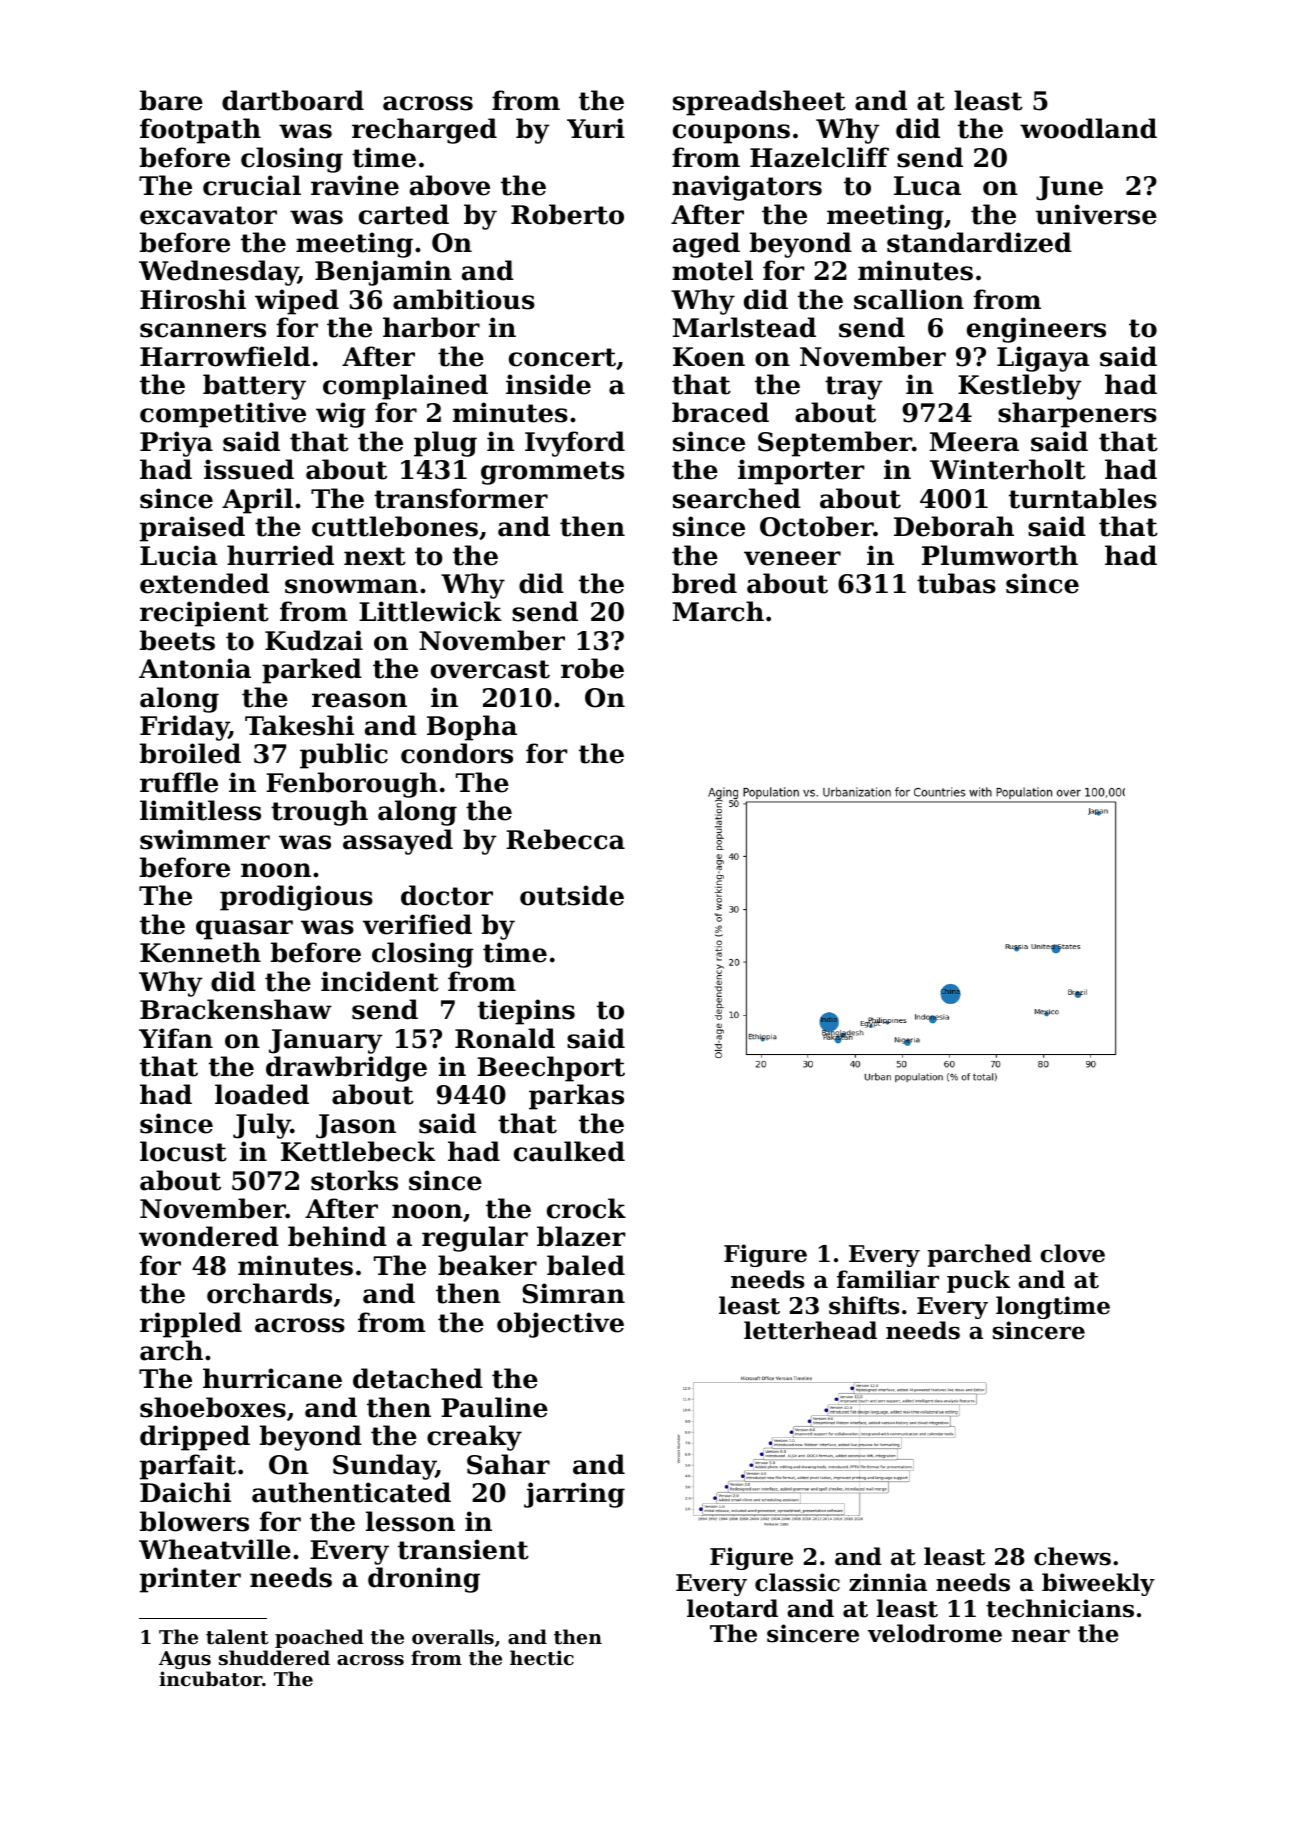 This document has width=1297, height=1834. Describe the element at coordinates (560, 1325) in the document. I see `objective` at that location.
